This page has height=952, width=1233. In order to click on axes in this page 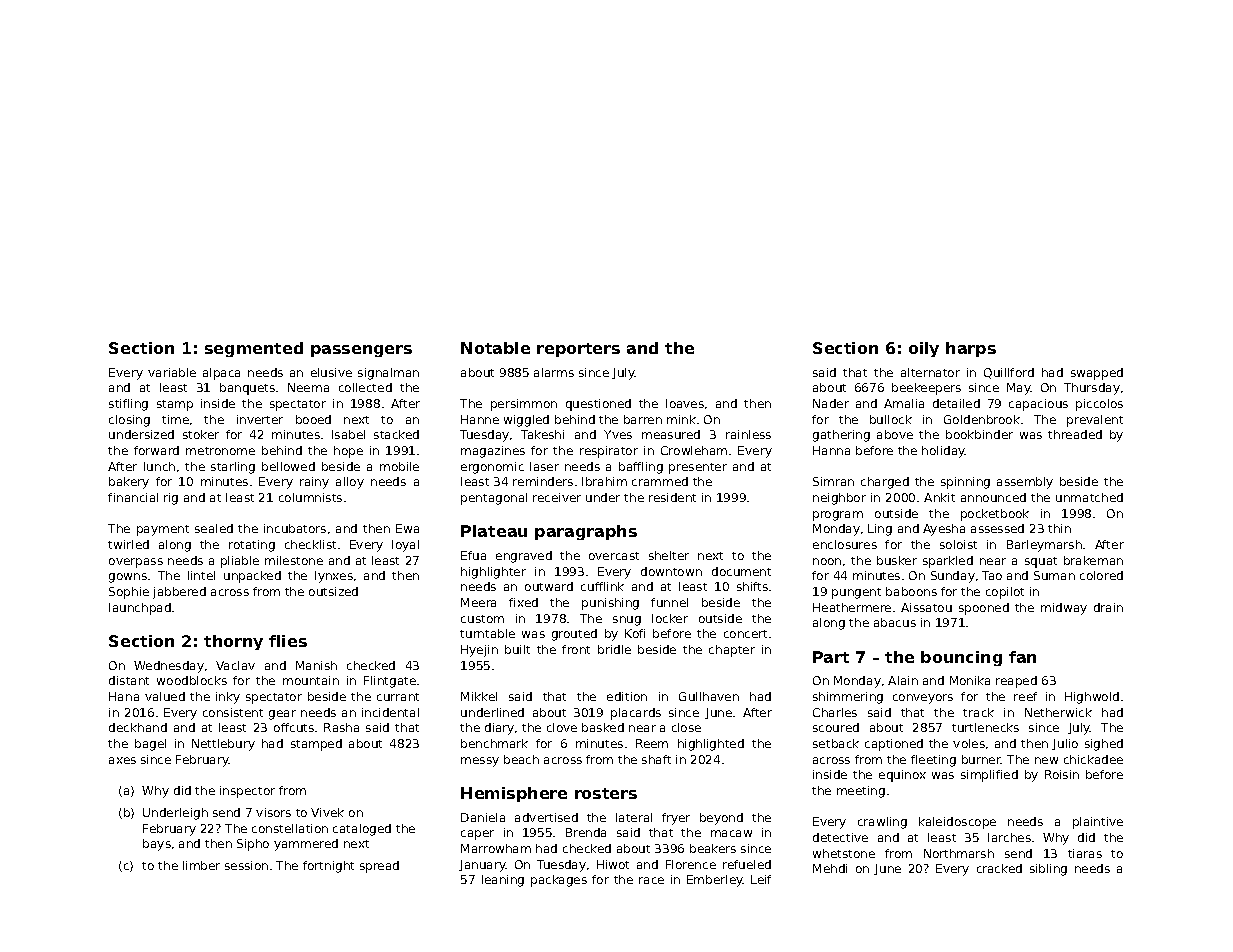, I will do `click(122, 760)`.
